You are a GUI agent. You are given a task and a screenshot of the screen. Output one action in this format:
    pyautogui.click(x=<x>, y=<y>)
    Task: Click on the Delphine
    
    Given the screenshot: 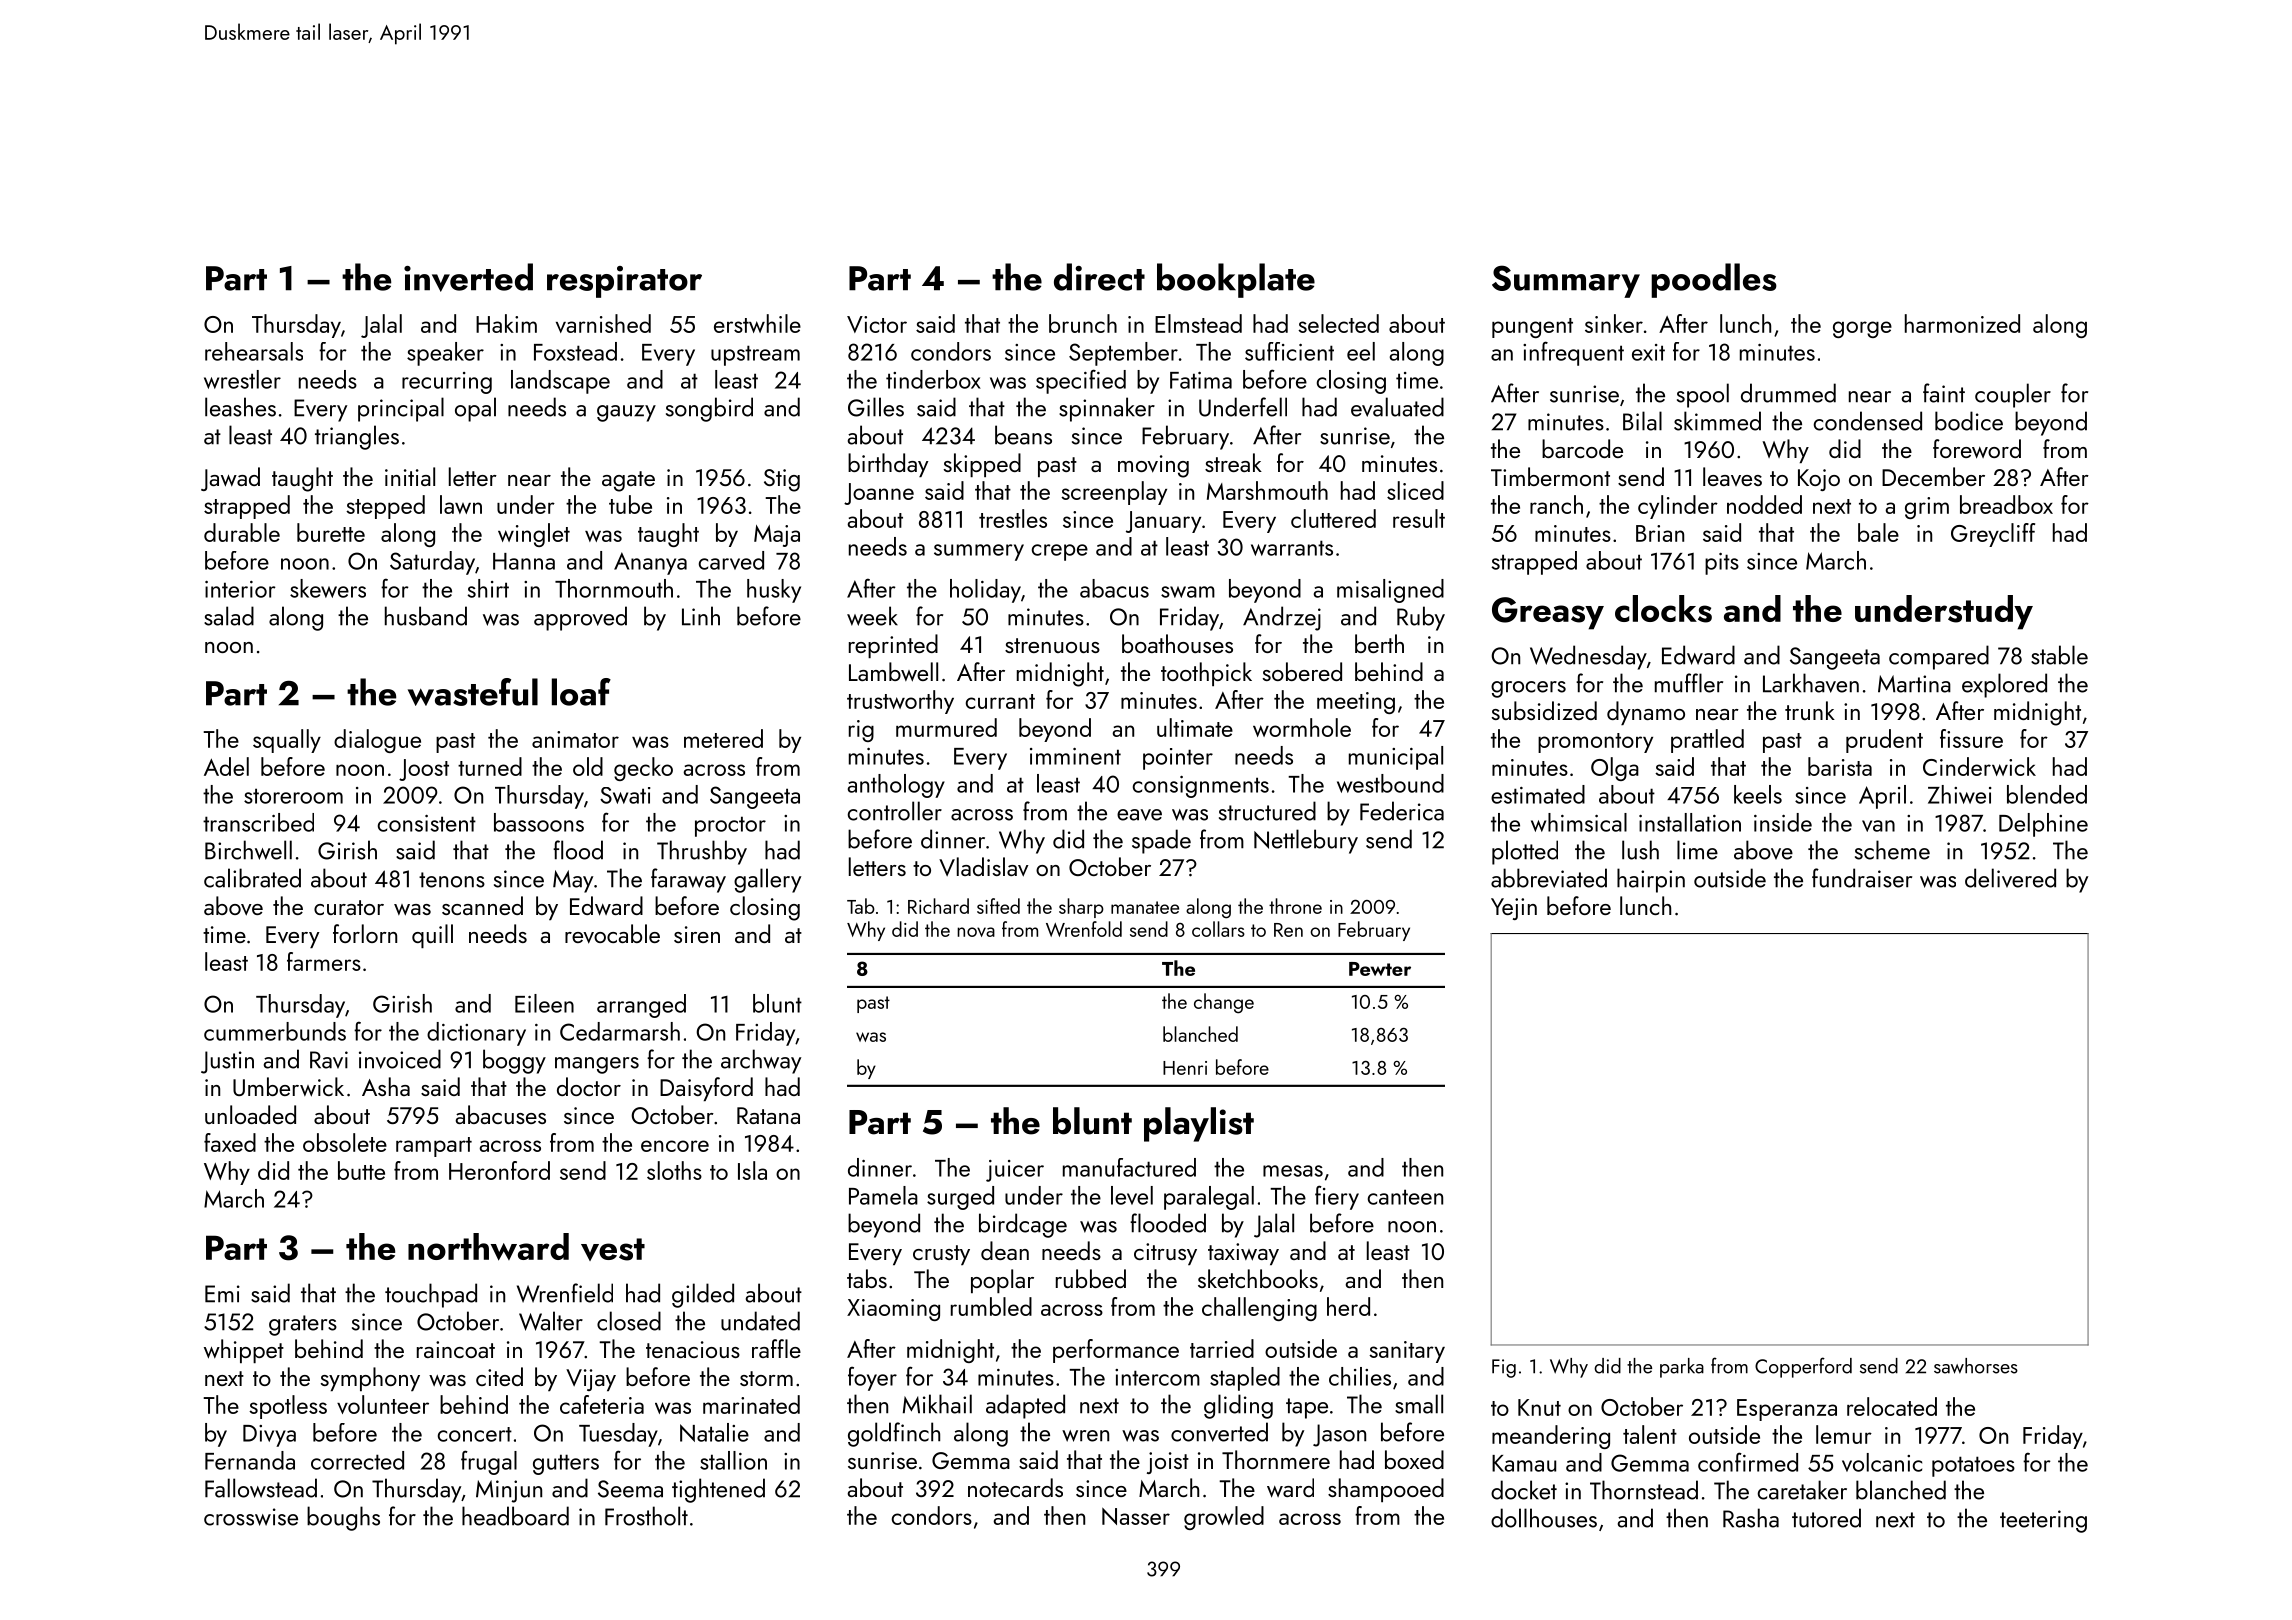 What is the action you would take?
    pyautogui.click(x=2043, y=825)
